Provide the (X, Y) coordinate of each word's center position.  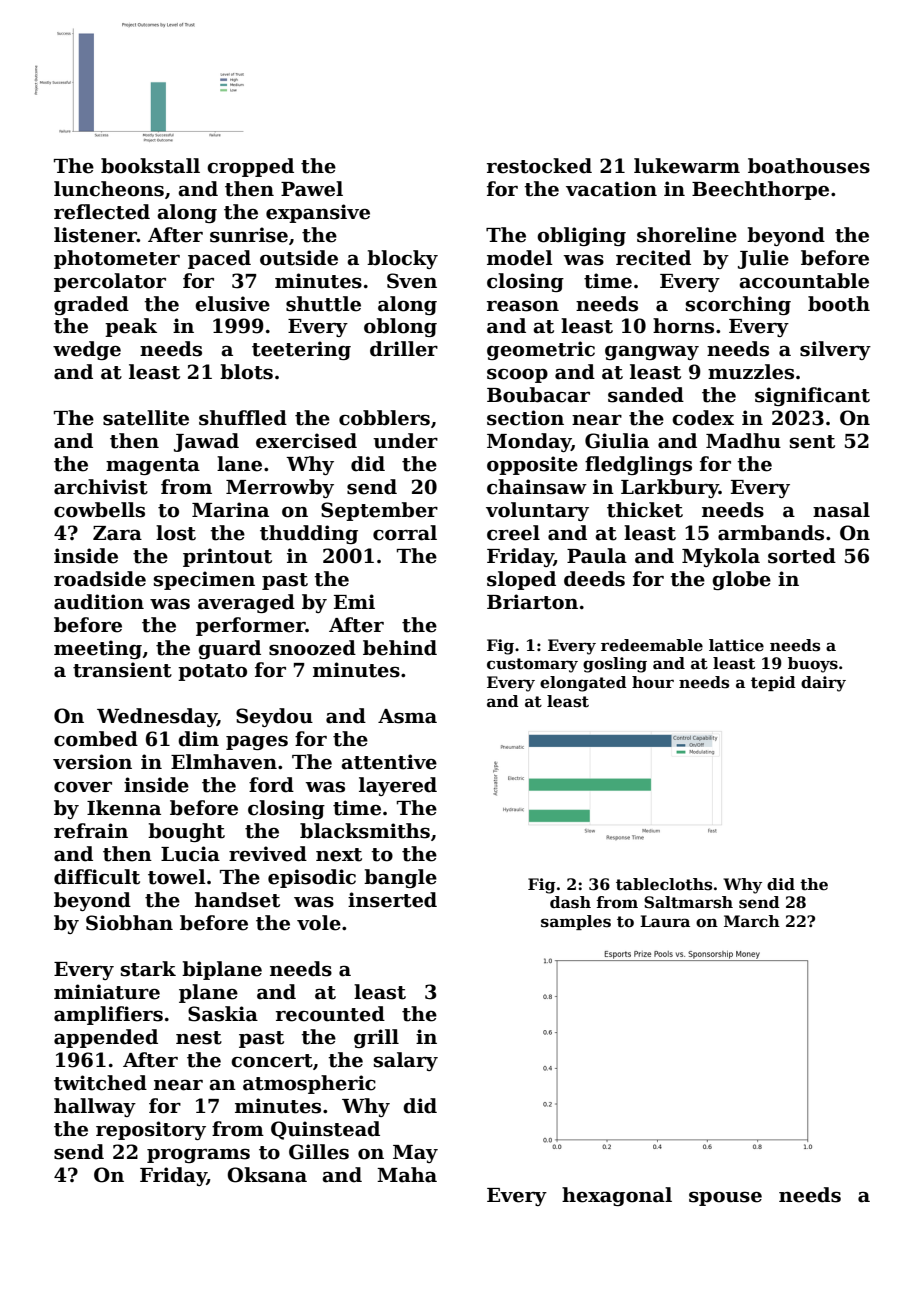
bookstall (150, 166)
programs (198, 1155)
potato (212, 672)
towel (177, 877)
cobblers (384, 418)
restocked (539, 166)
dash (570, 902)
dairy (823, 684)
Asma (407, 716)
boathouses (809, 166)
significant (812, 396)
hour (653, 682)
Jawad (206, 442)
